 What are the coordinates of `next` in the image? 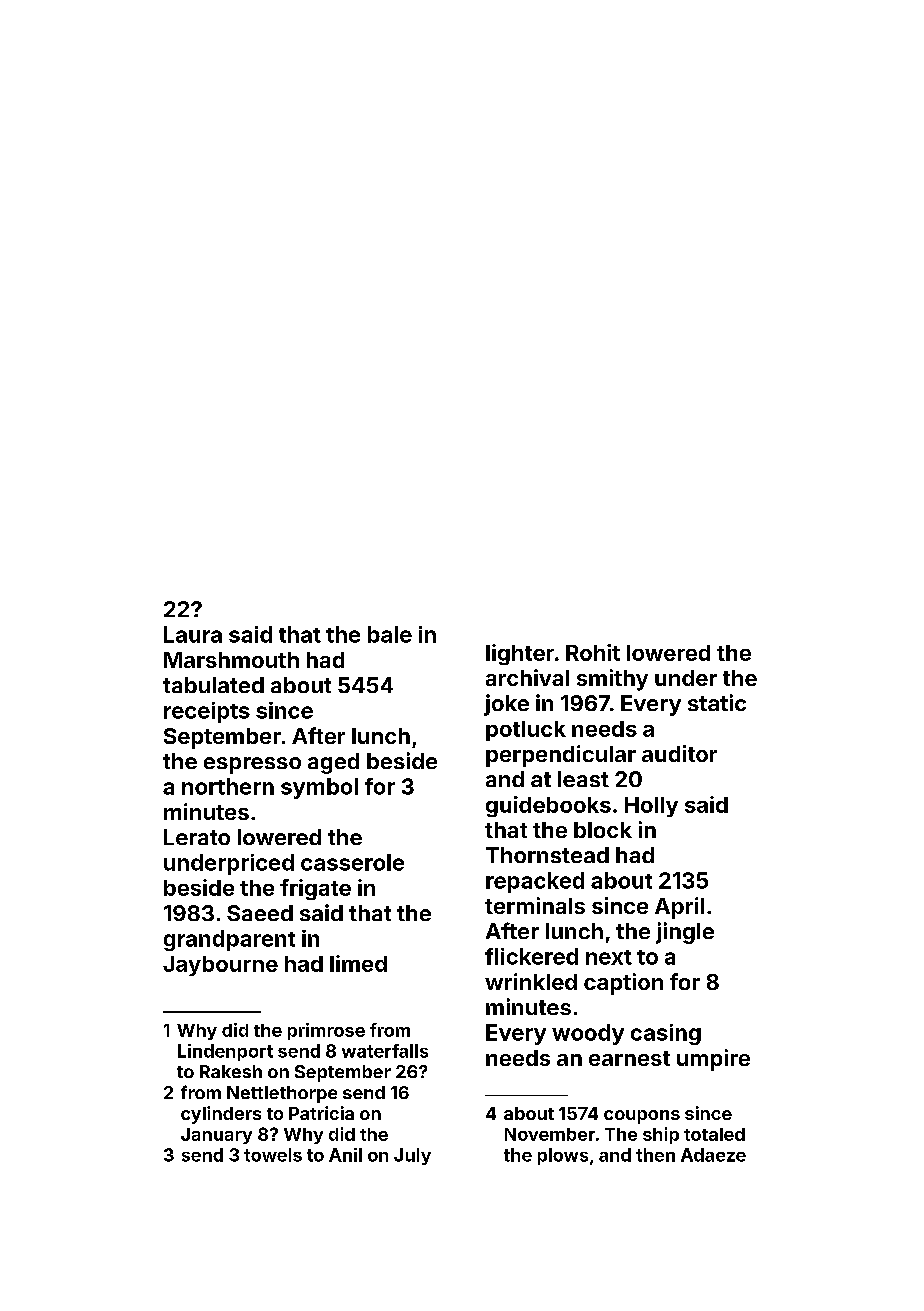 It's located at (609, 957).
